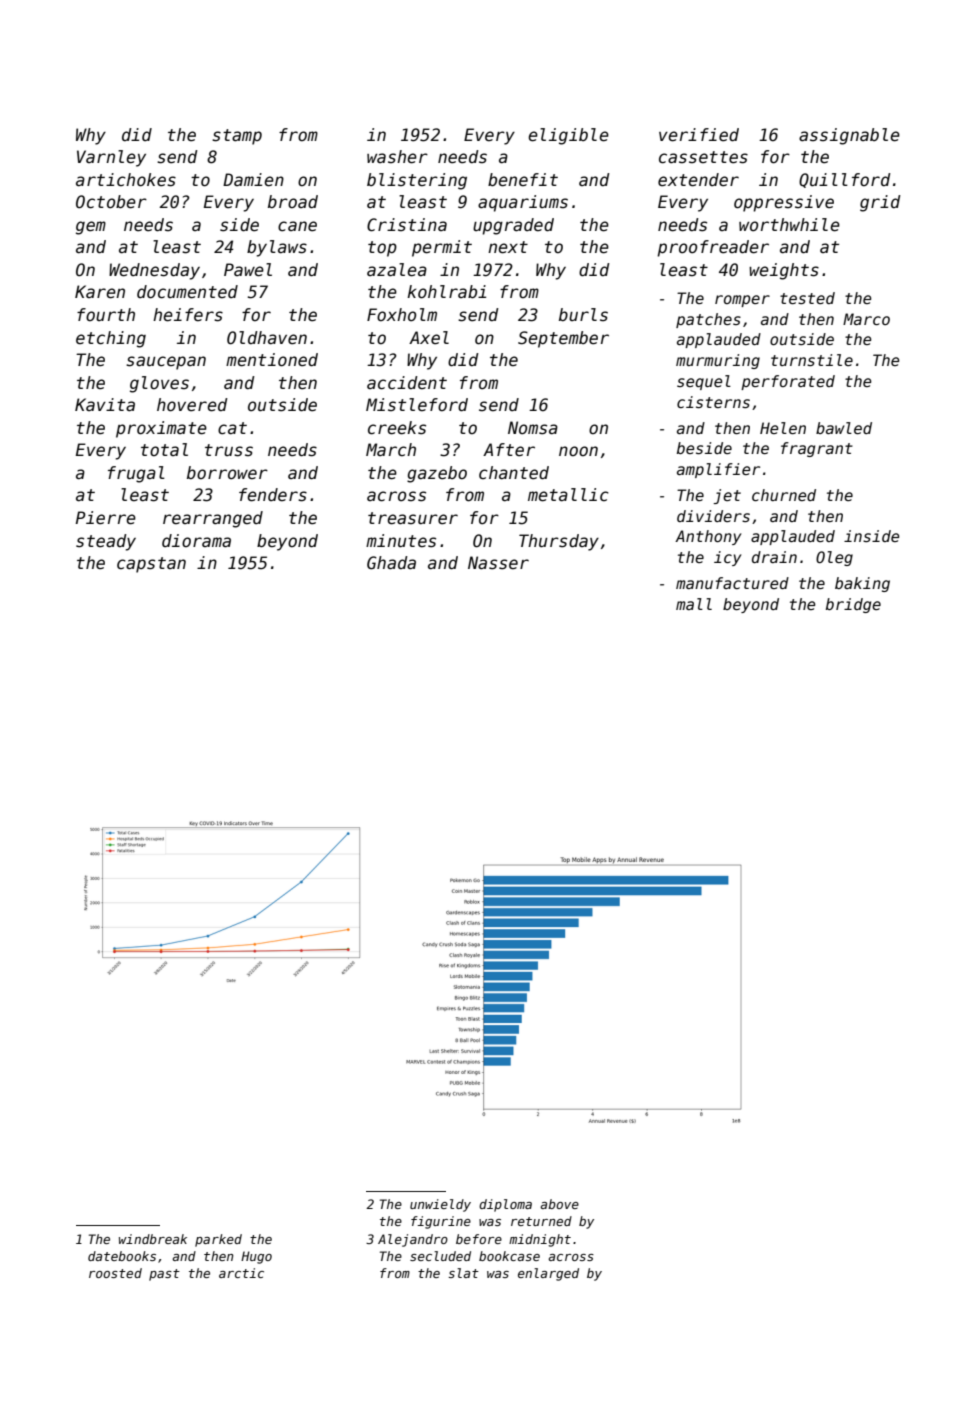 Image resolution: width=976 pixels, height=1414 pixels. Describe the element at coordinates (548, 1274) in the screenshot. I see `enlarged` at that location.
